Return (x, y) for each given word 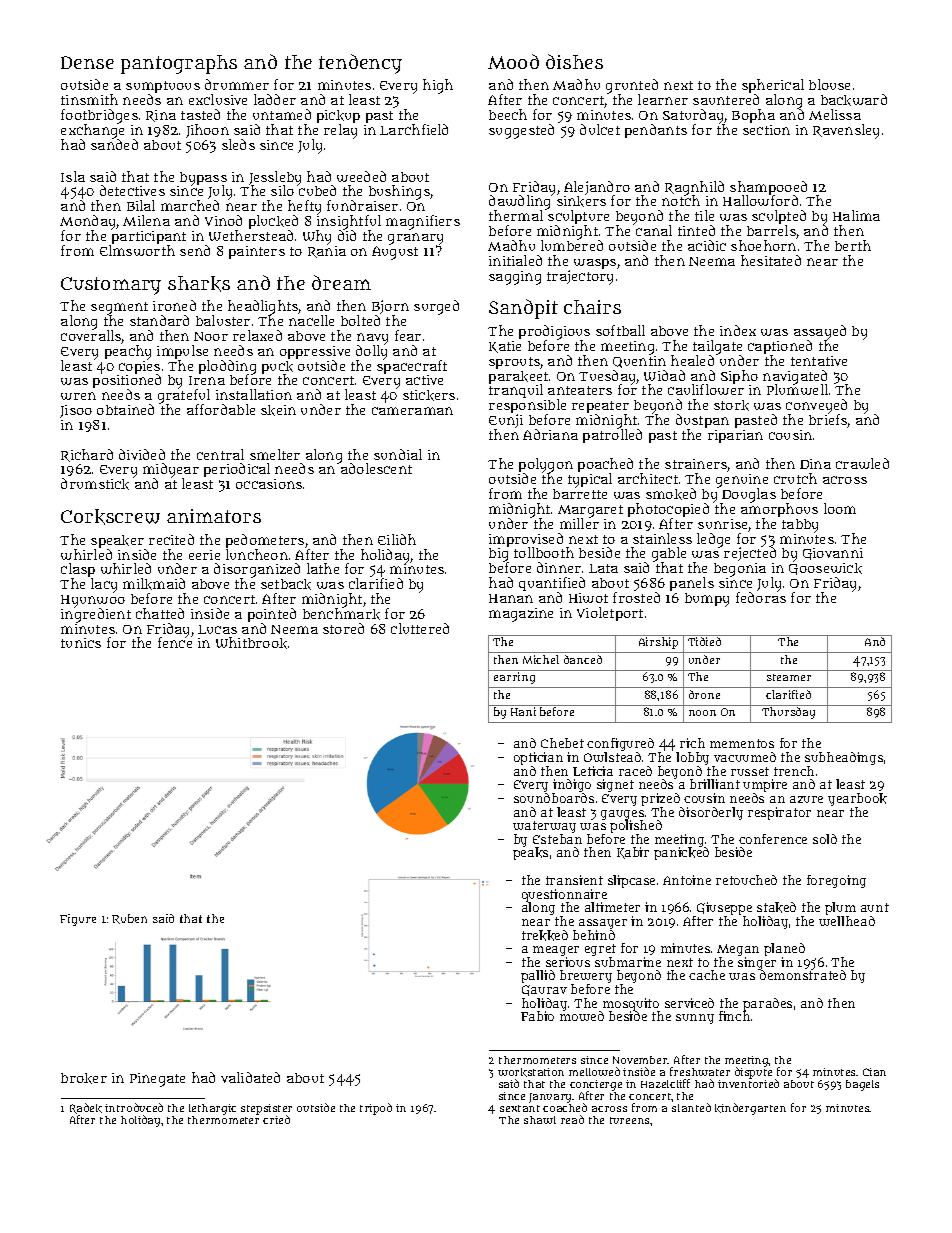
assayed (820, 332)
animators (214, 516)
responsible (527, 406)
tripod (376, 1109)
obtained (125, 409)
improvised (526, 540)
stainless (662, 538)
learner (663, 99)
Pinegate (157, 1080)
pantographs (179, 64)
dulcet (600, 129)
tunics (81, 643)
